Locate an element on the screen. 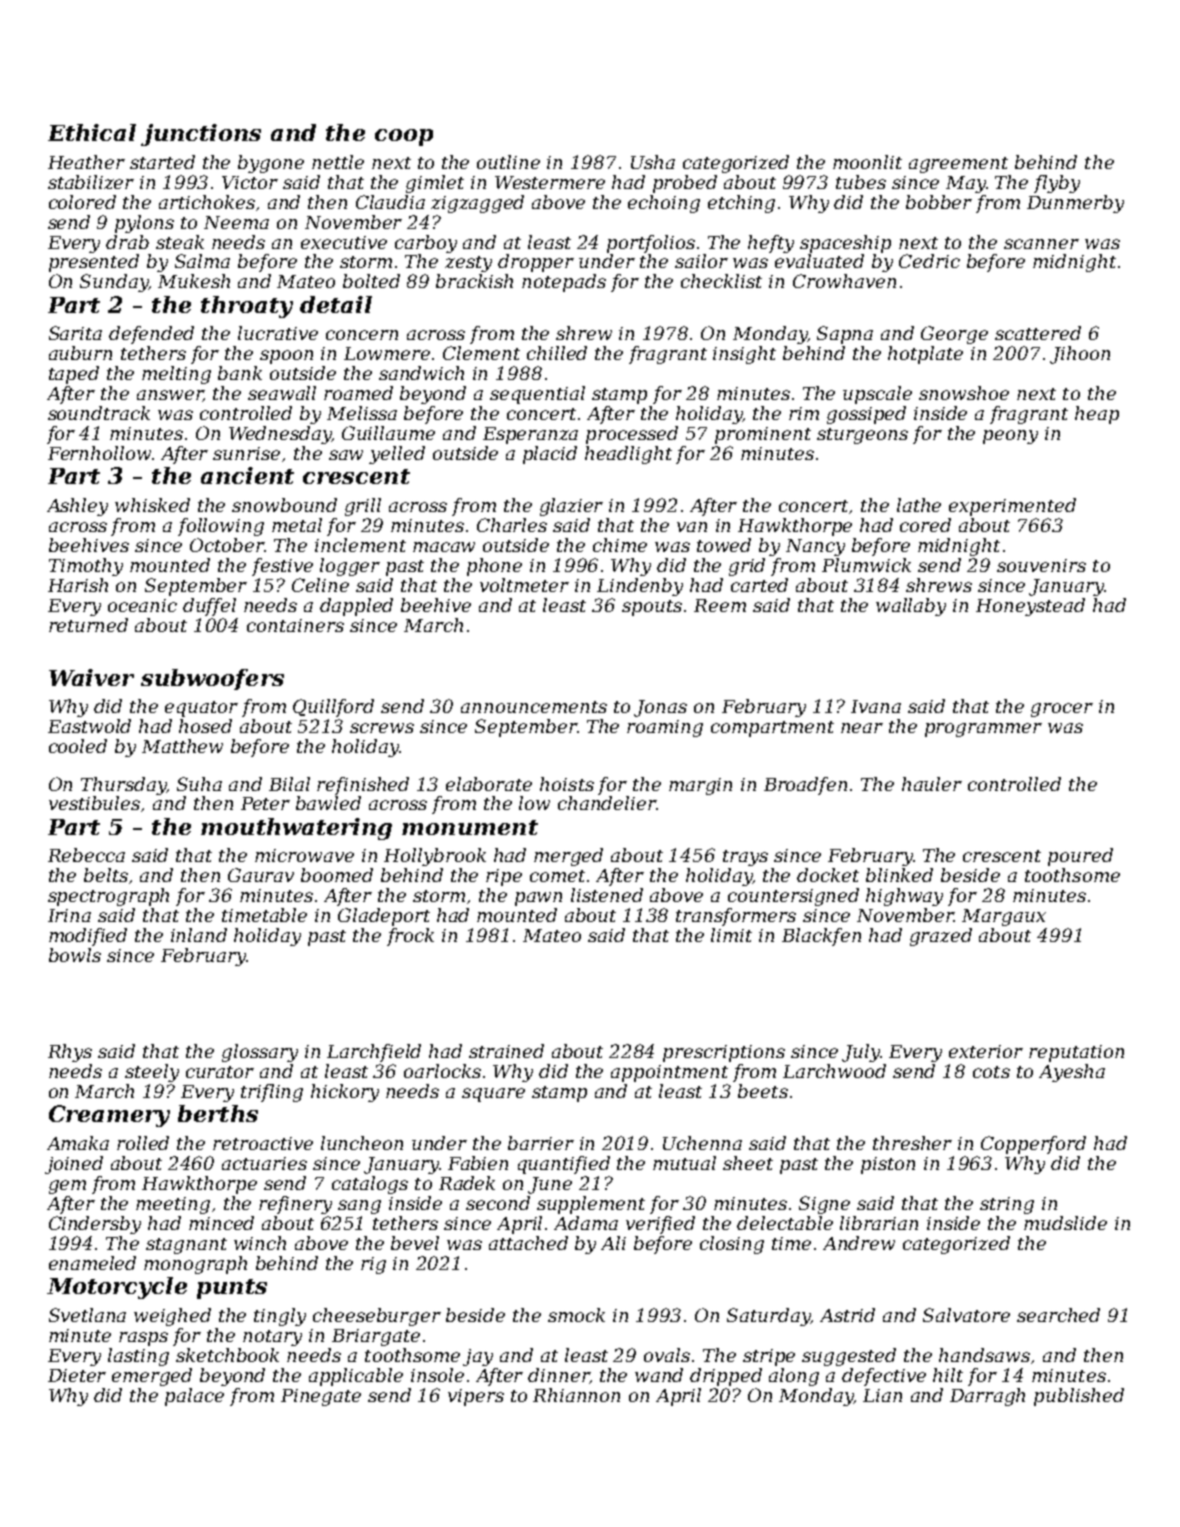  grocer is located at coordinates (1062, 710).
